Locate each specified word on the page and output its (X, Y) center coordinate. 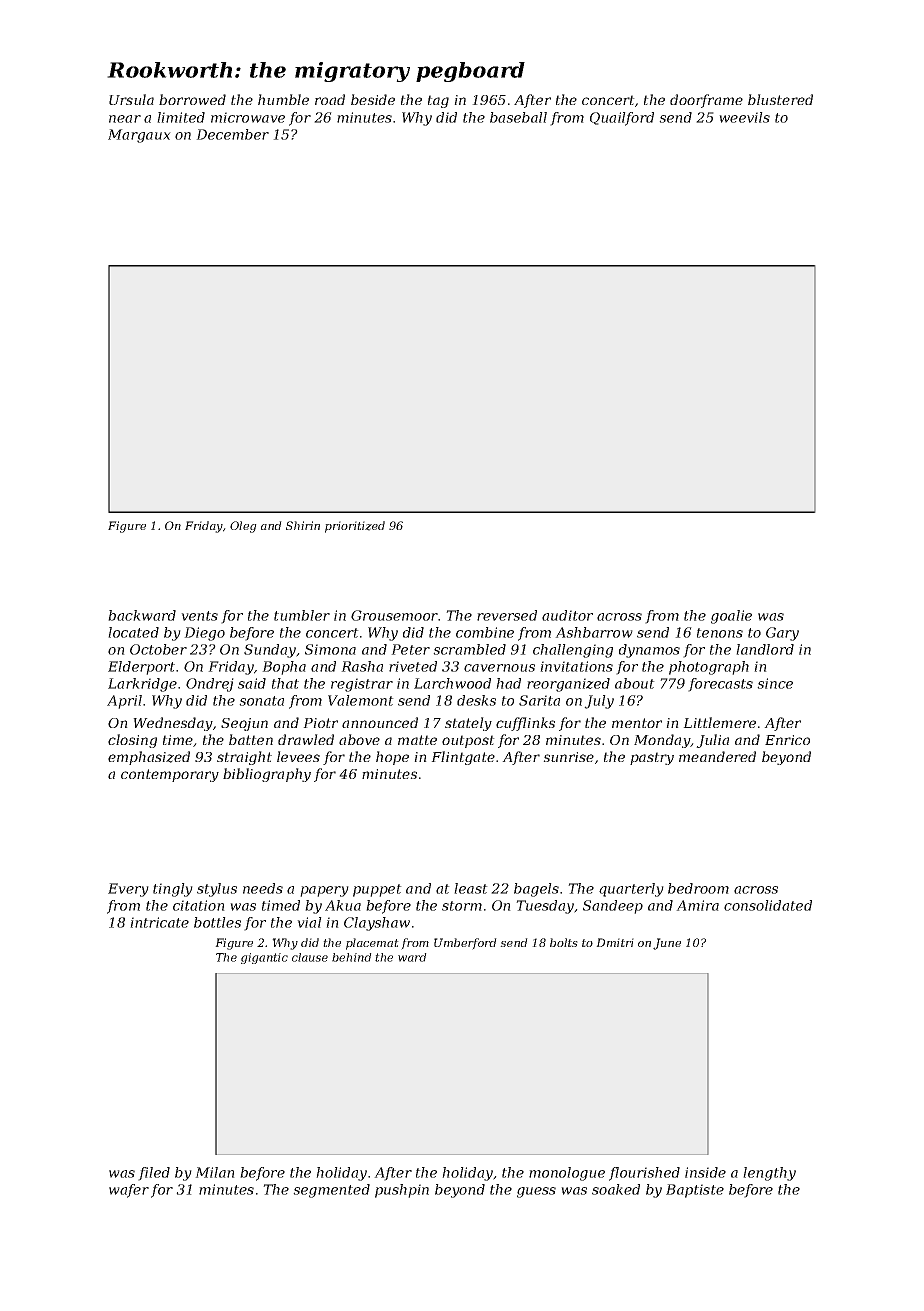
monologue (567, 1174)
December (232, 134)
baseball (518, 117)
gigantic (264, 958)
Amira (697, 905)
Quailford (622, 119)
